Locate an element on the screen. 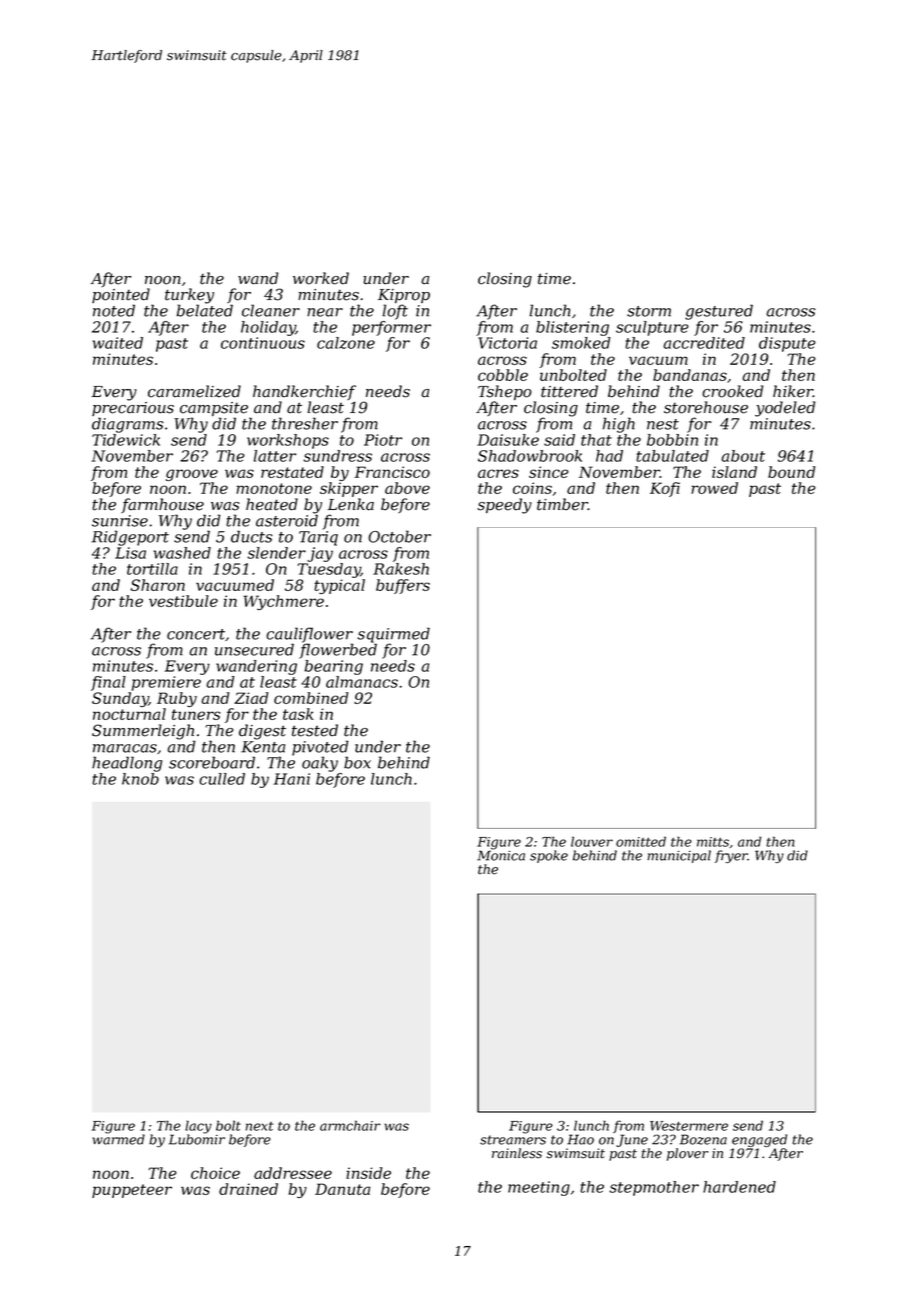 Image resolution: width=908 pixels, height=1316 pixels. Ziad is located at coordinates (251, 698).
